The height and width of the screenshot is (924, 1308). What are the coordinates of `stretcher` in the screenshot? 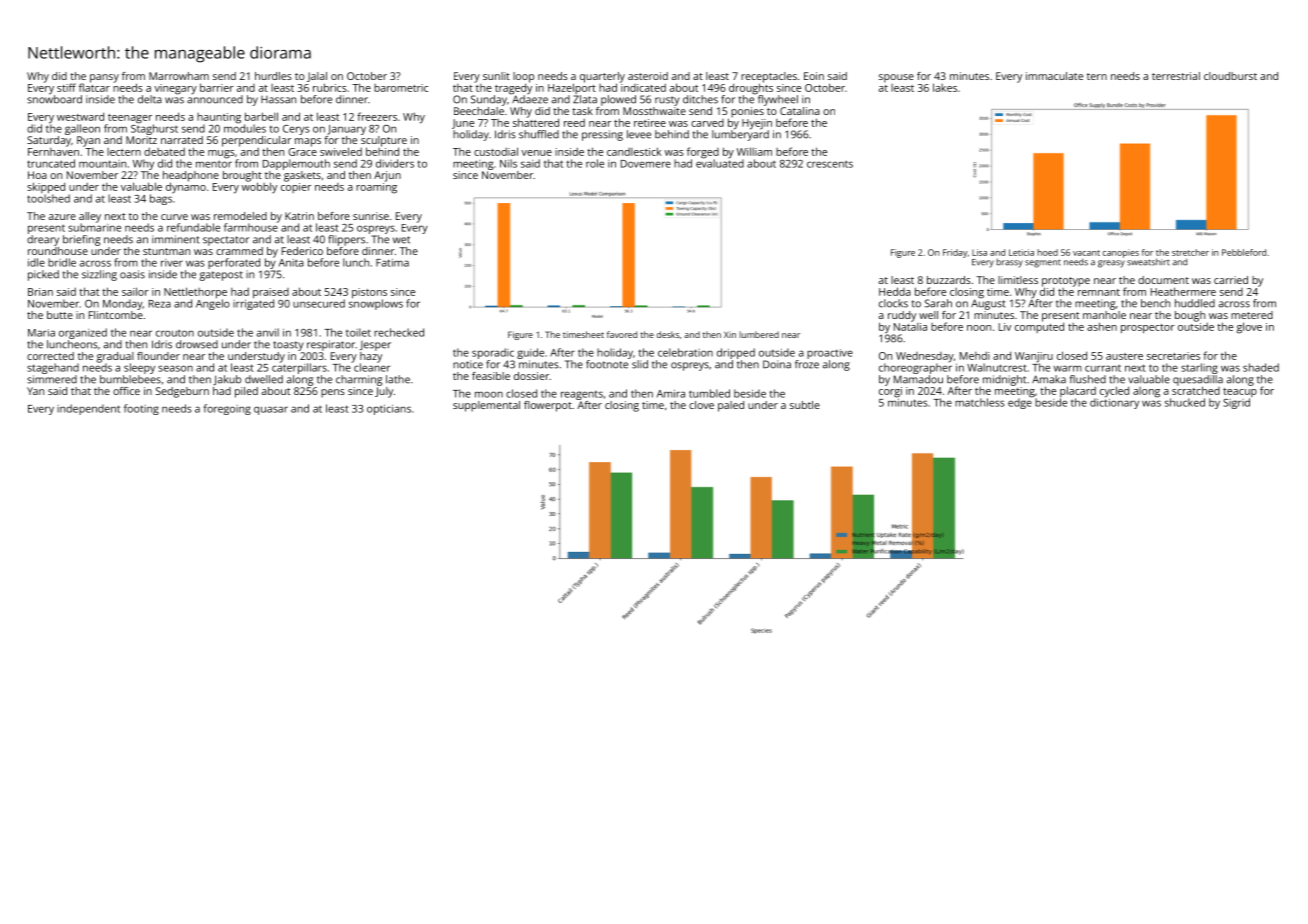 It's located at (1190, 252).
